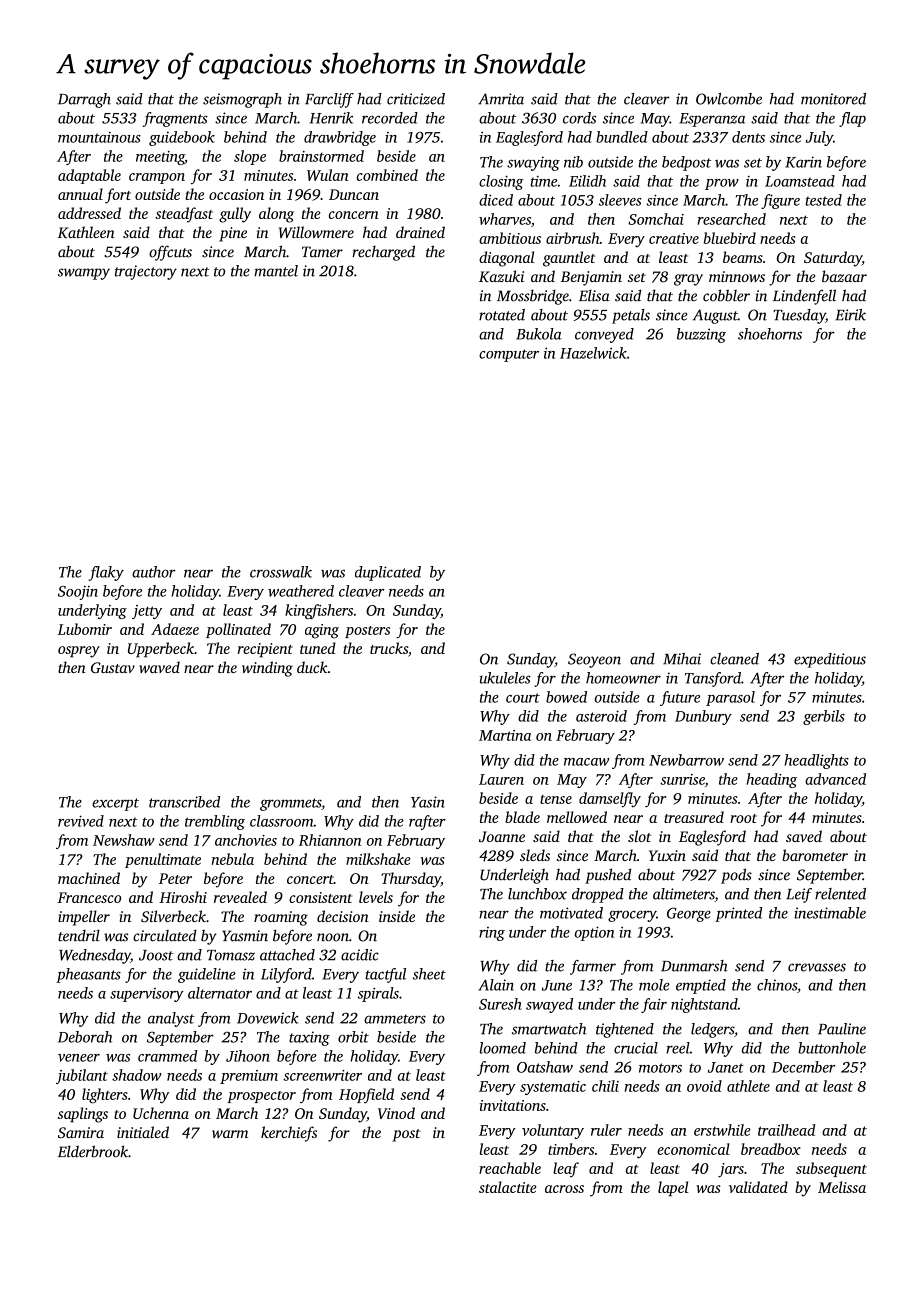 The height and width of the image is (1308, 924). What do you see at coordinates (154, 572) in the image?
I see `author` at bounding box center [154, 572].
